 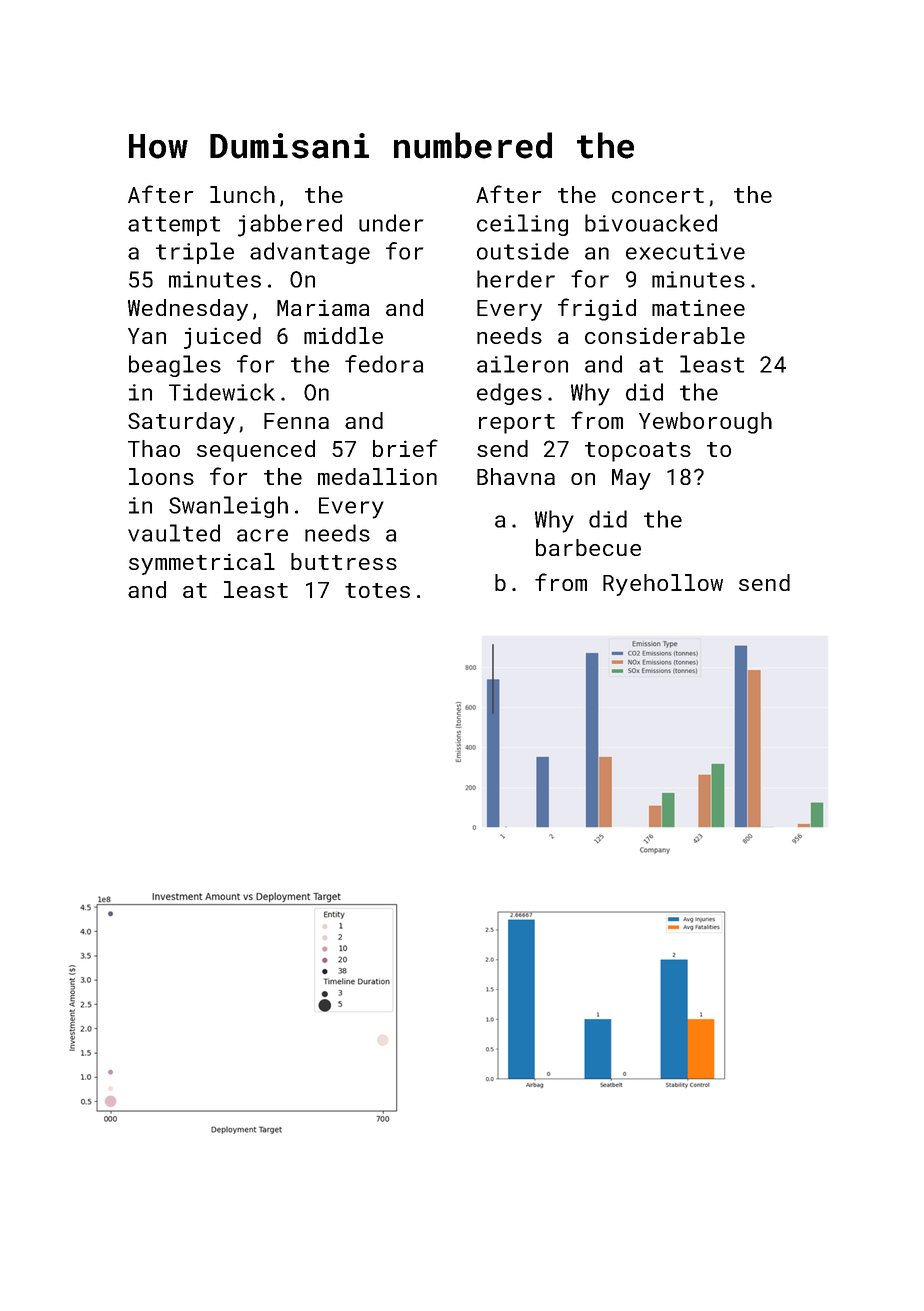 What do you see at coordinates (705, 423) in the image?
I see `Yewborough` at bounding box center [705, 423].
